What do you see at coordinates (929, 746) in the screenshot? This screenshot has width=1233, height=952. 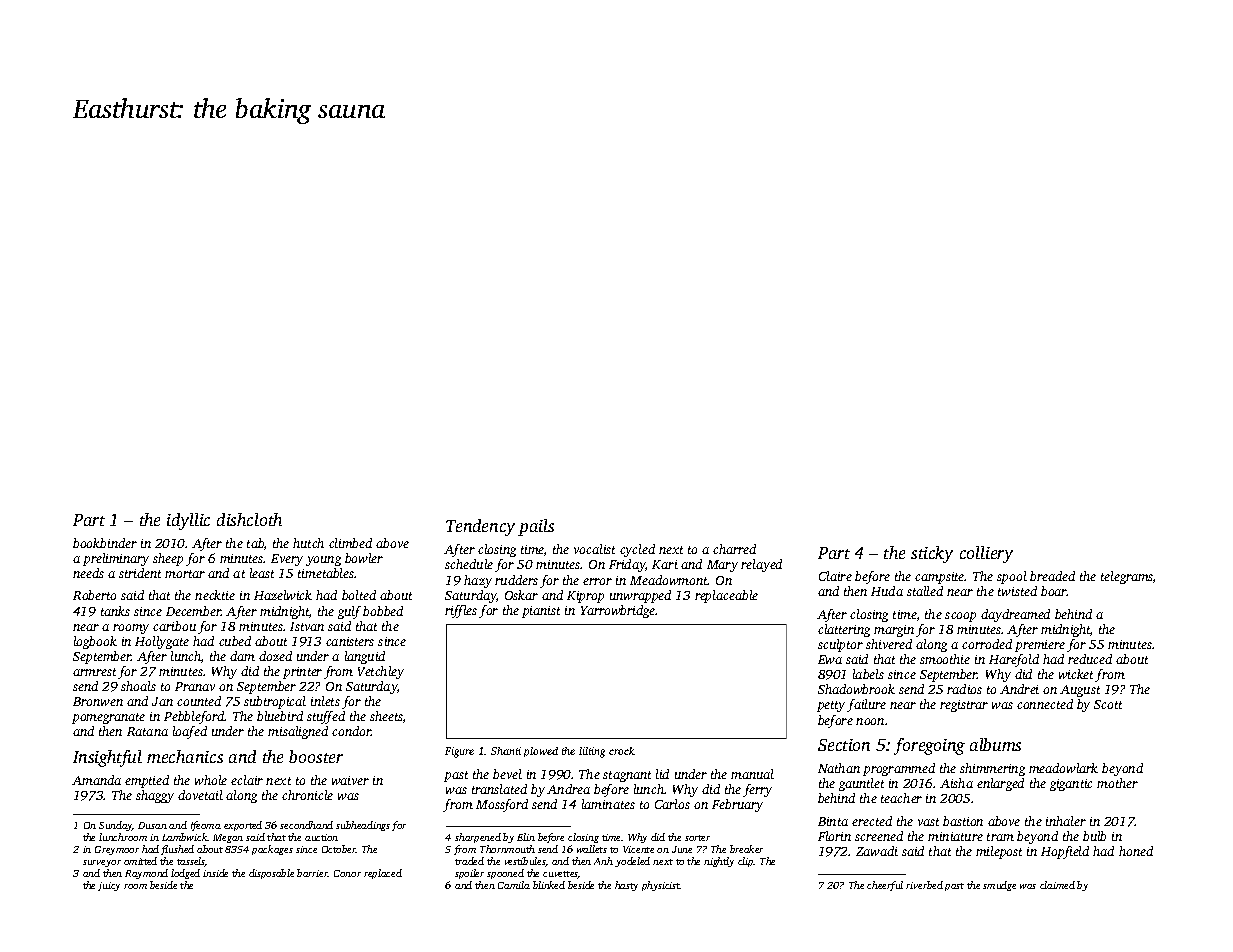 I see `foregoing` at bounding box center [929, 746].
